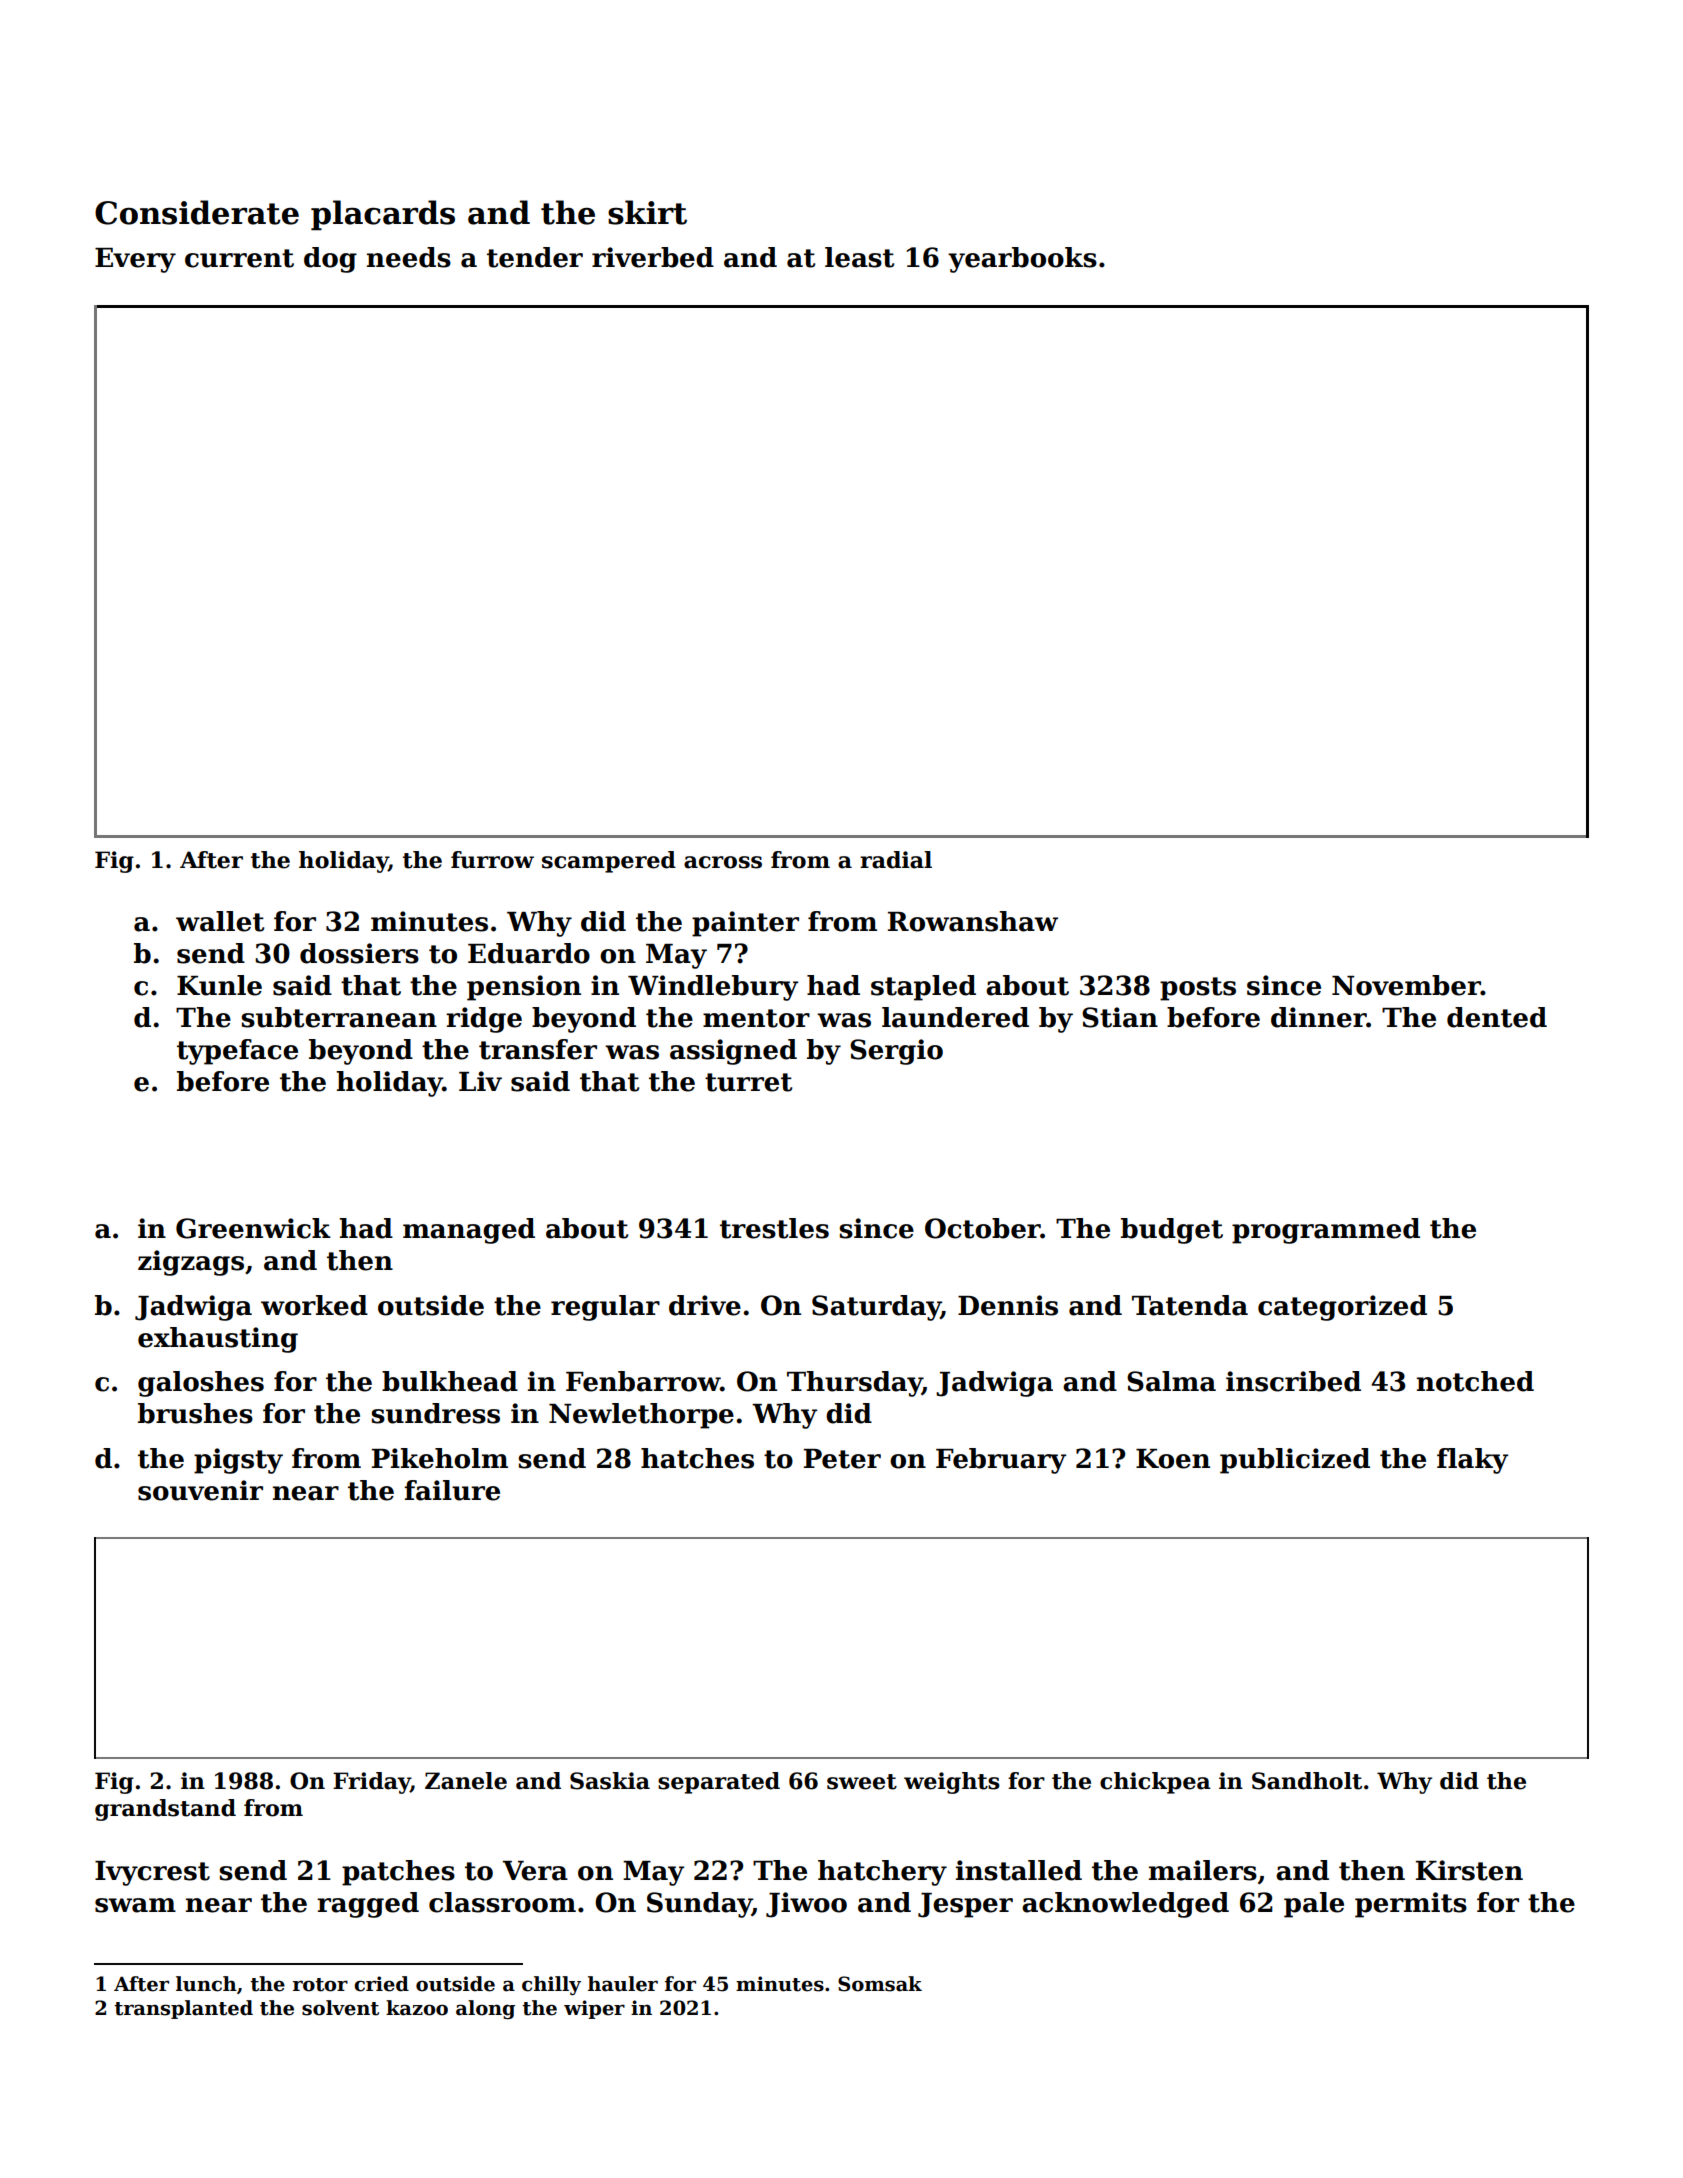 The width and height of the image is (1683, 2178). I want to click on furrow, so click(492, 860).
